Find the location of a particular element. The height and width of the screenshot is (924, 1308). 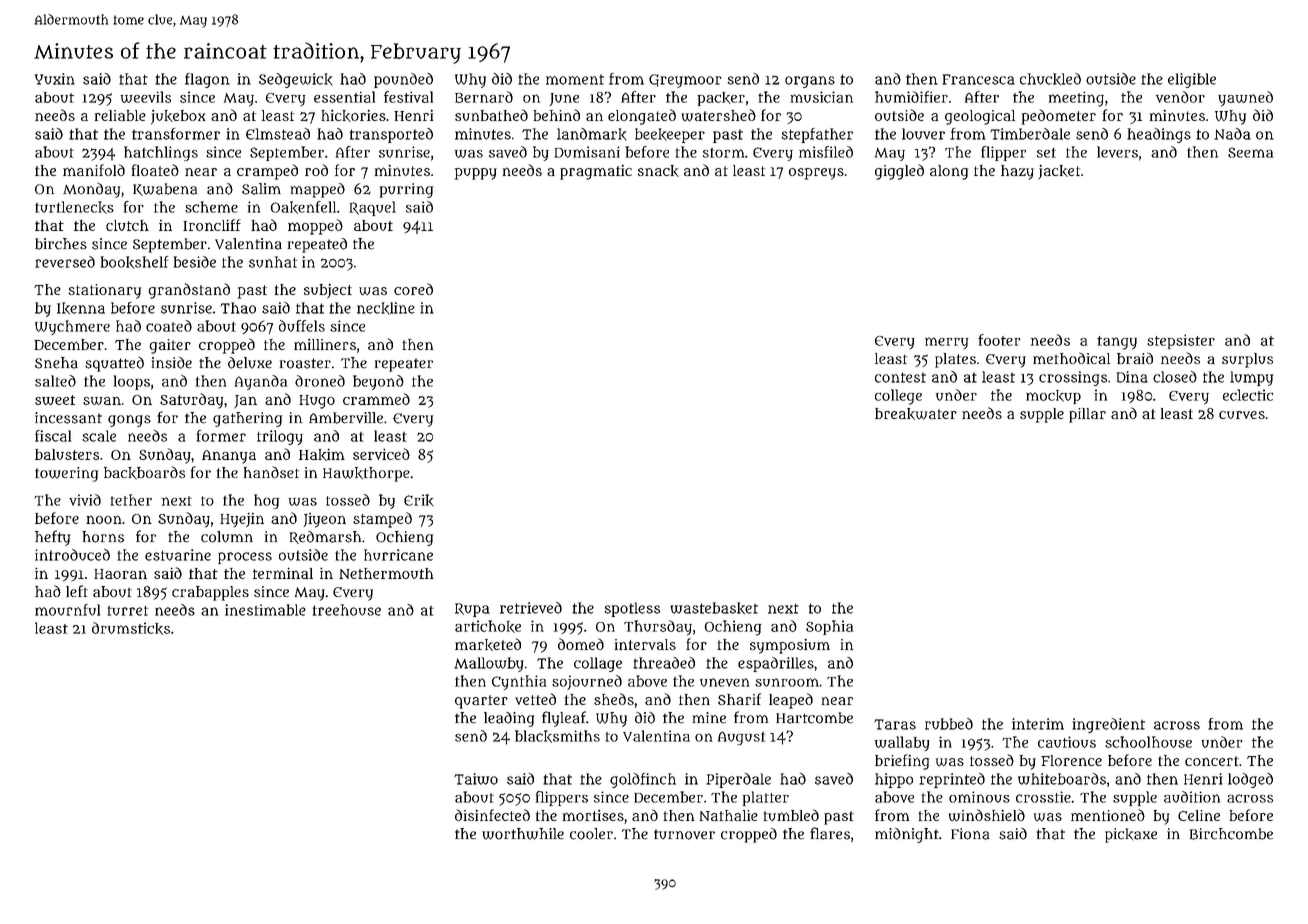

headings is located at coordinates (1159, 135).
